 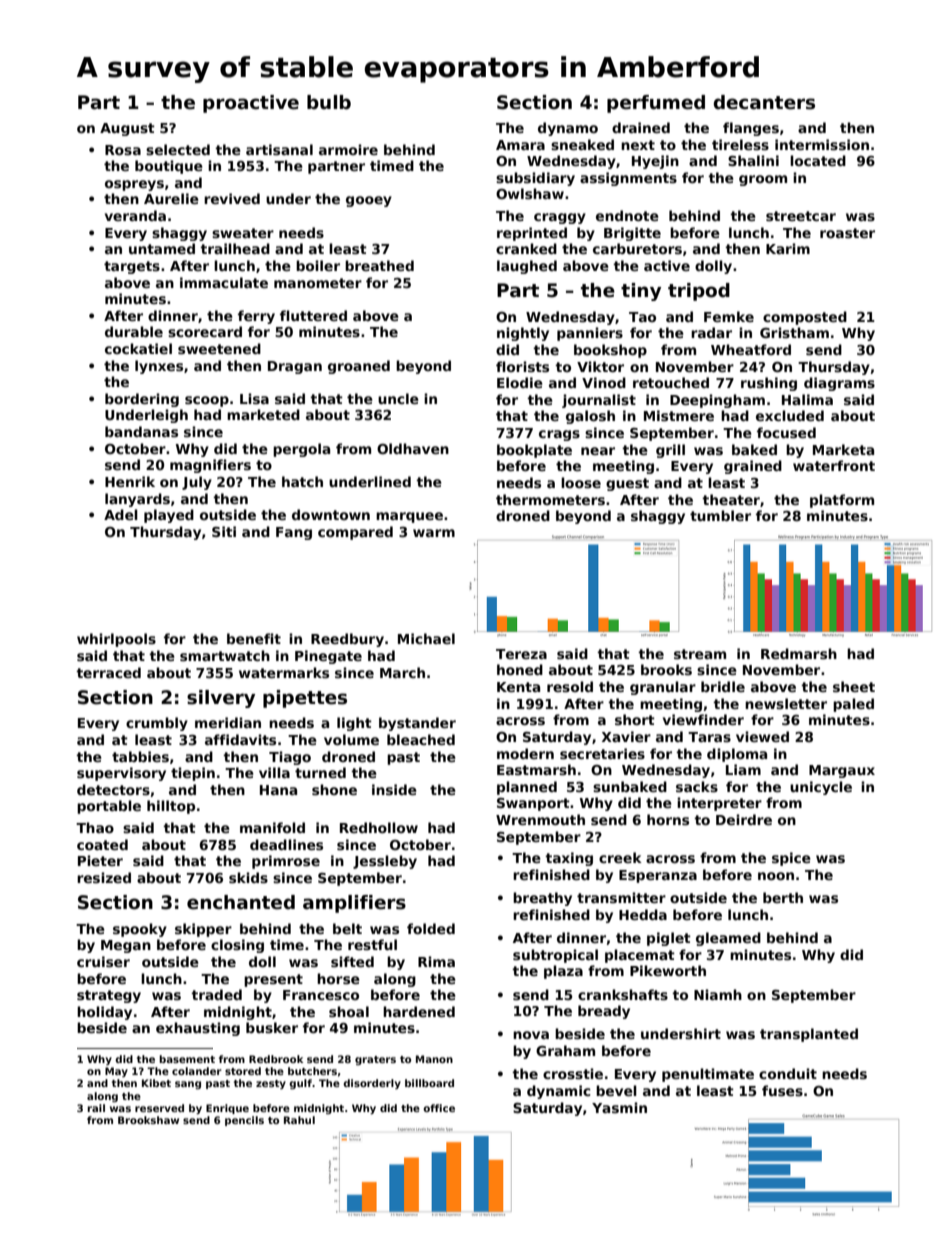 I want to click on Rosa, so click(x=123, y=150).
